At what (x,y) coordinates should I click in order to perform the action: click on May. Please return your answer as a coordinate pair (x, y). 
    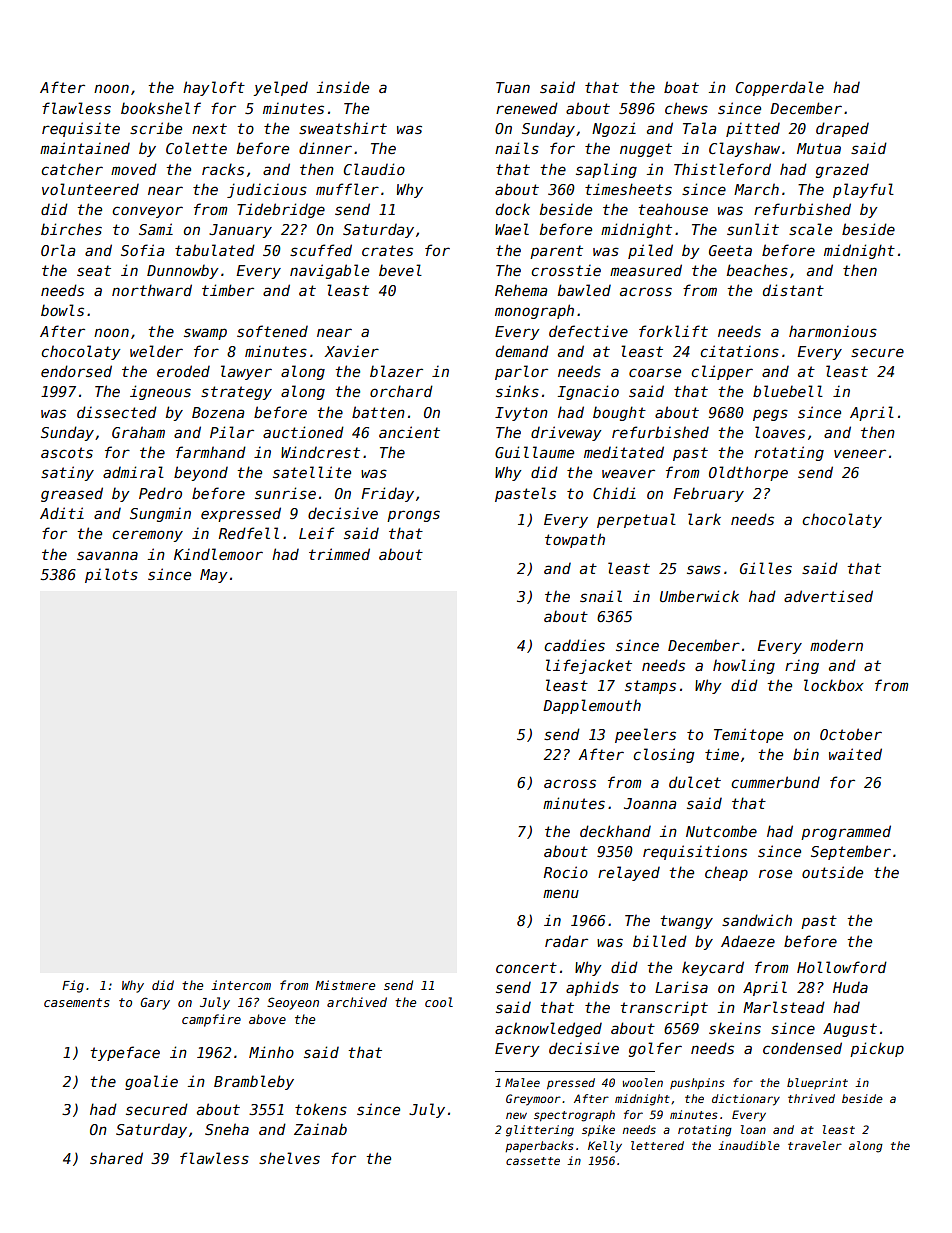
    Looking at the image, I should click on (214, 576).
